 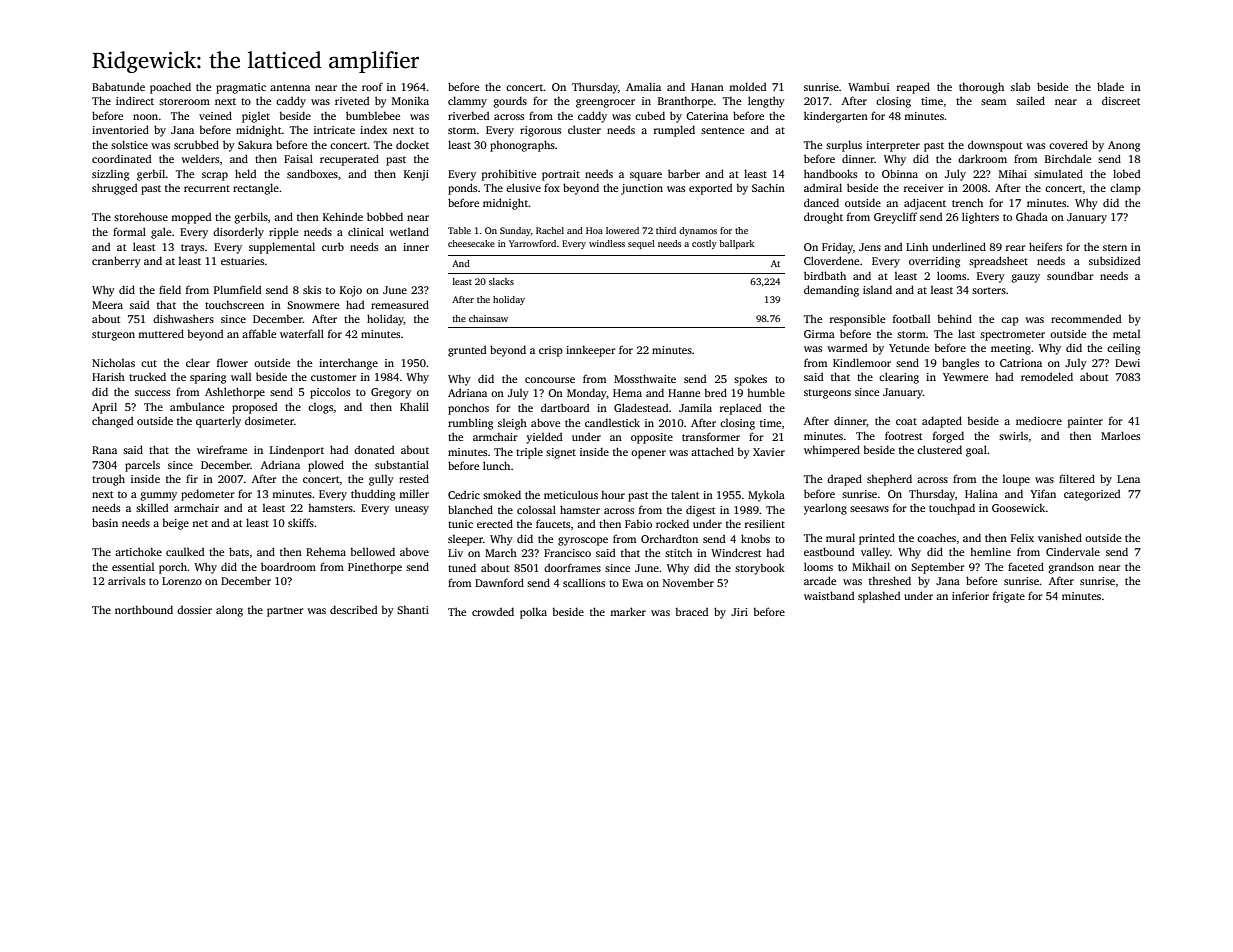 I want to click on frigate, so click(x=1009, y=597).
